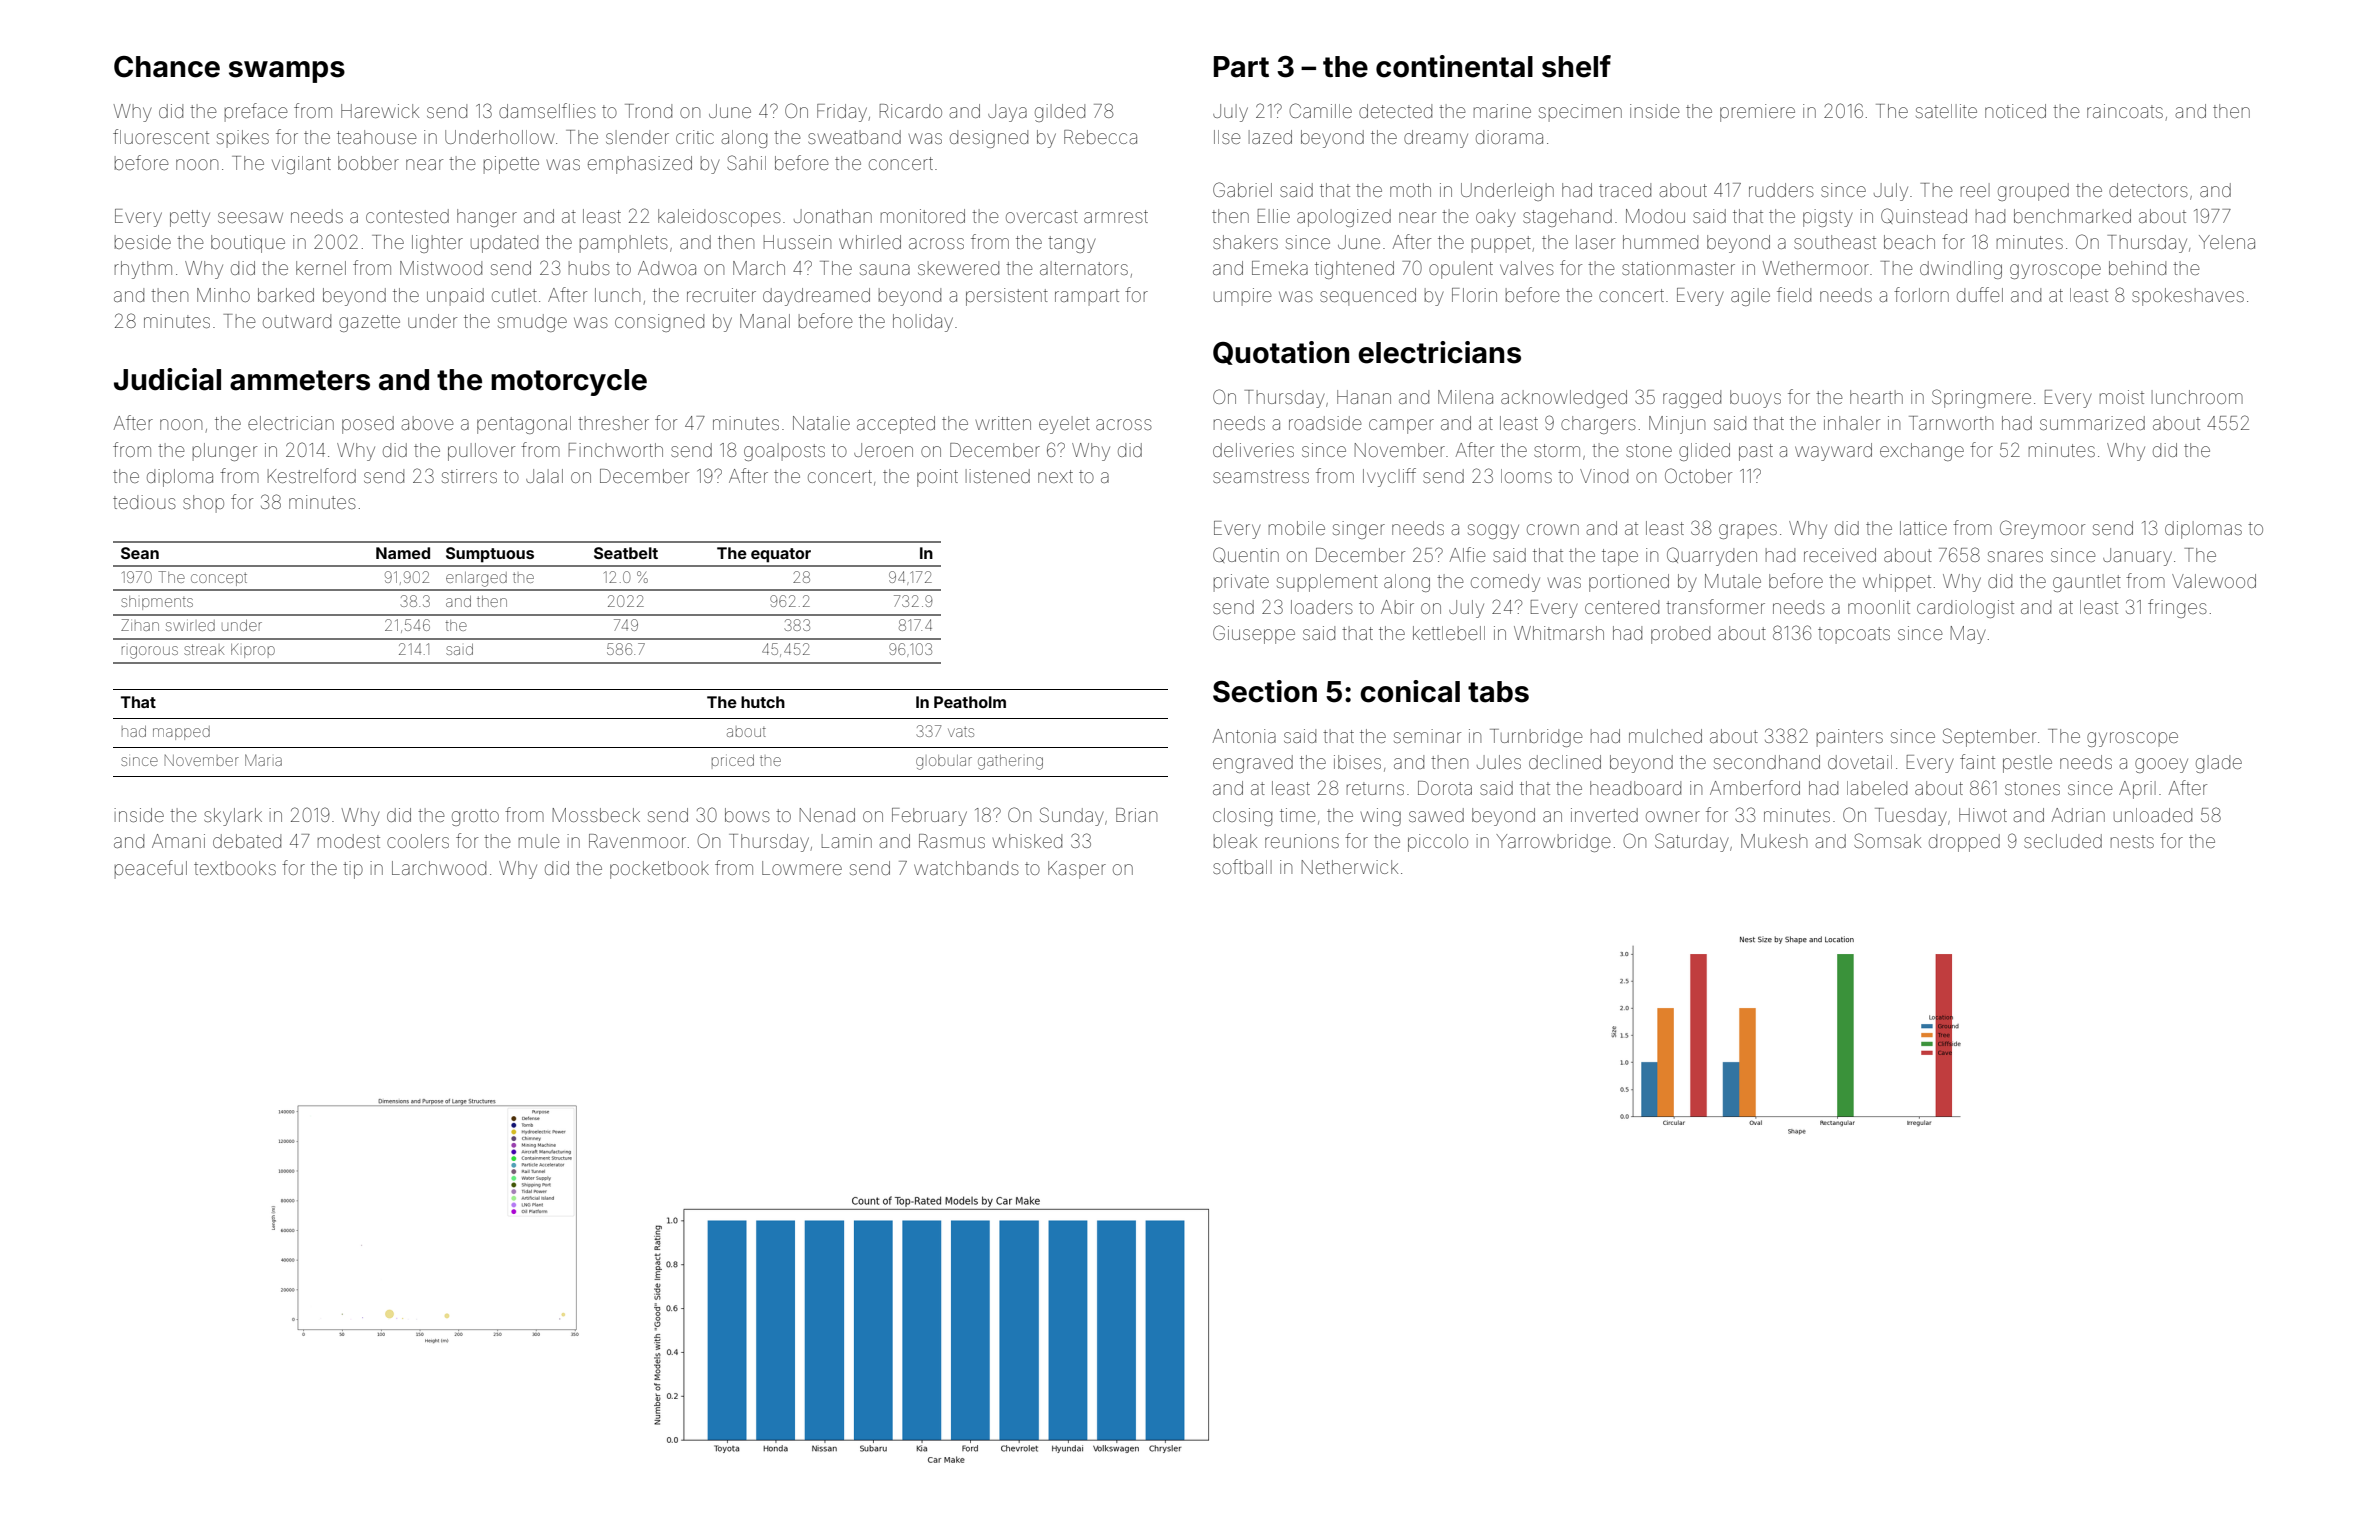  Describe the element at coordinates (203, 504) in the image. I see `shop` at that location.
